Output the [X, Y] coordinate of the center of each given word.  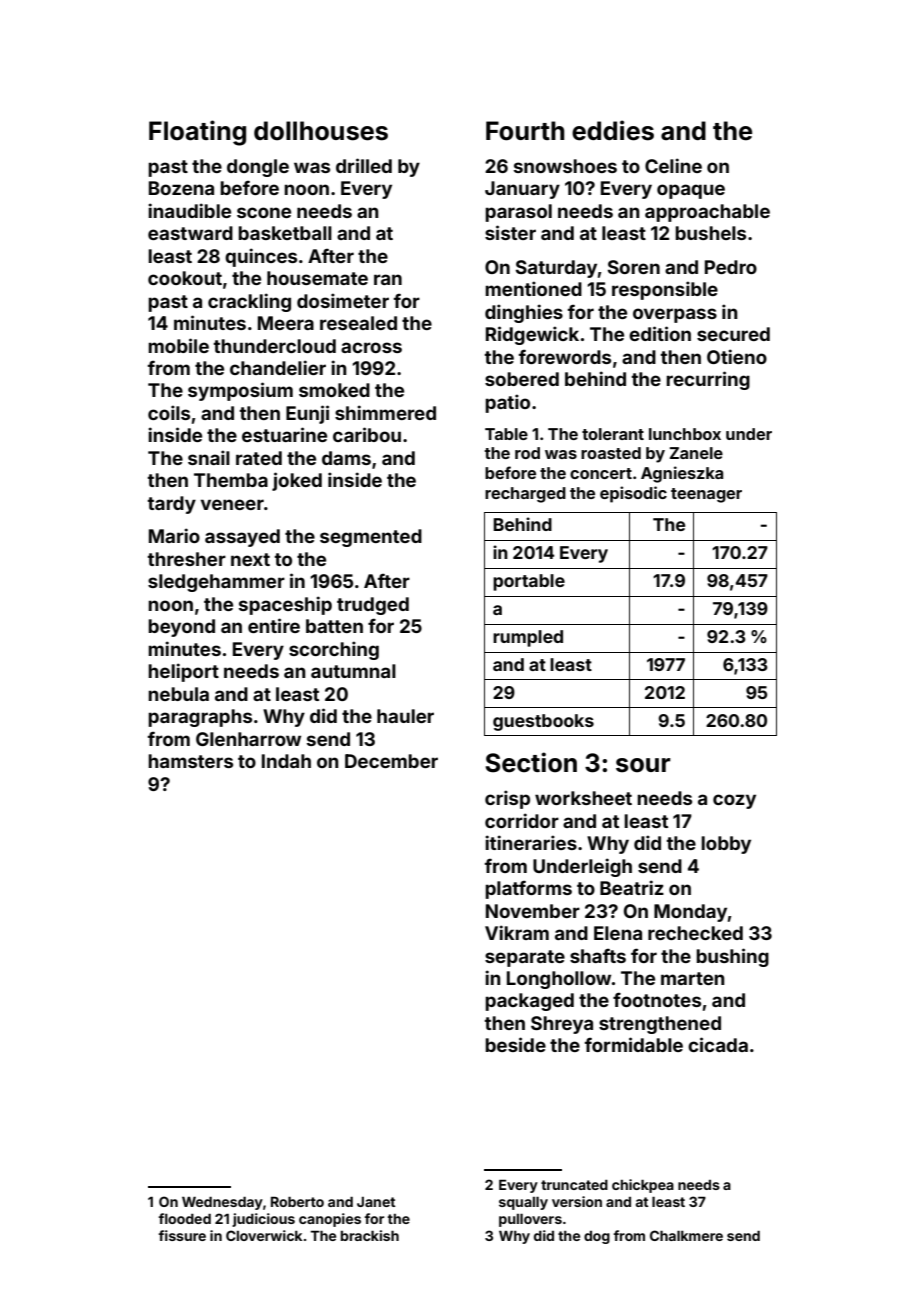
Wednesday [222, 1203]
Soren [634, 267]
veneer [232, 504]
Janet [376, 1202]
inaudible [189, 210]
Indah [286, 761]
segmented [371, 538]
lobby [726, 845]
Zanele [696, 453]
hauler [405, 716]
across [371, 347]
